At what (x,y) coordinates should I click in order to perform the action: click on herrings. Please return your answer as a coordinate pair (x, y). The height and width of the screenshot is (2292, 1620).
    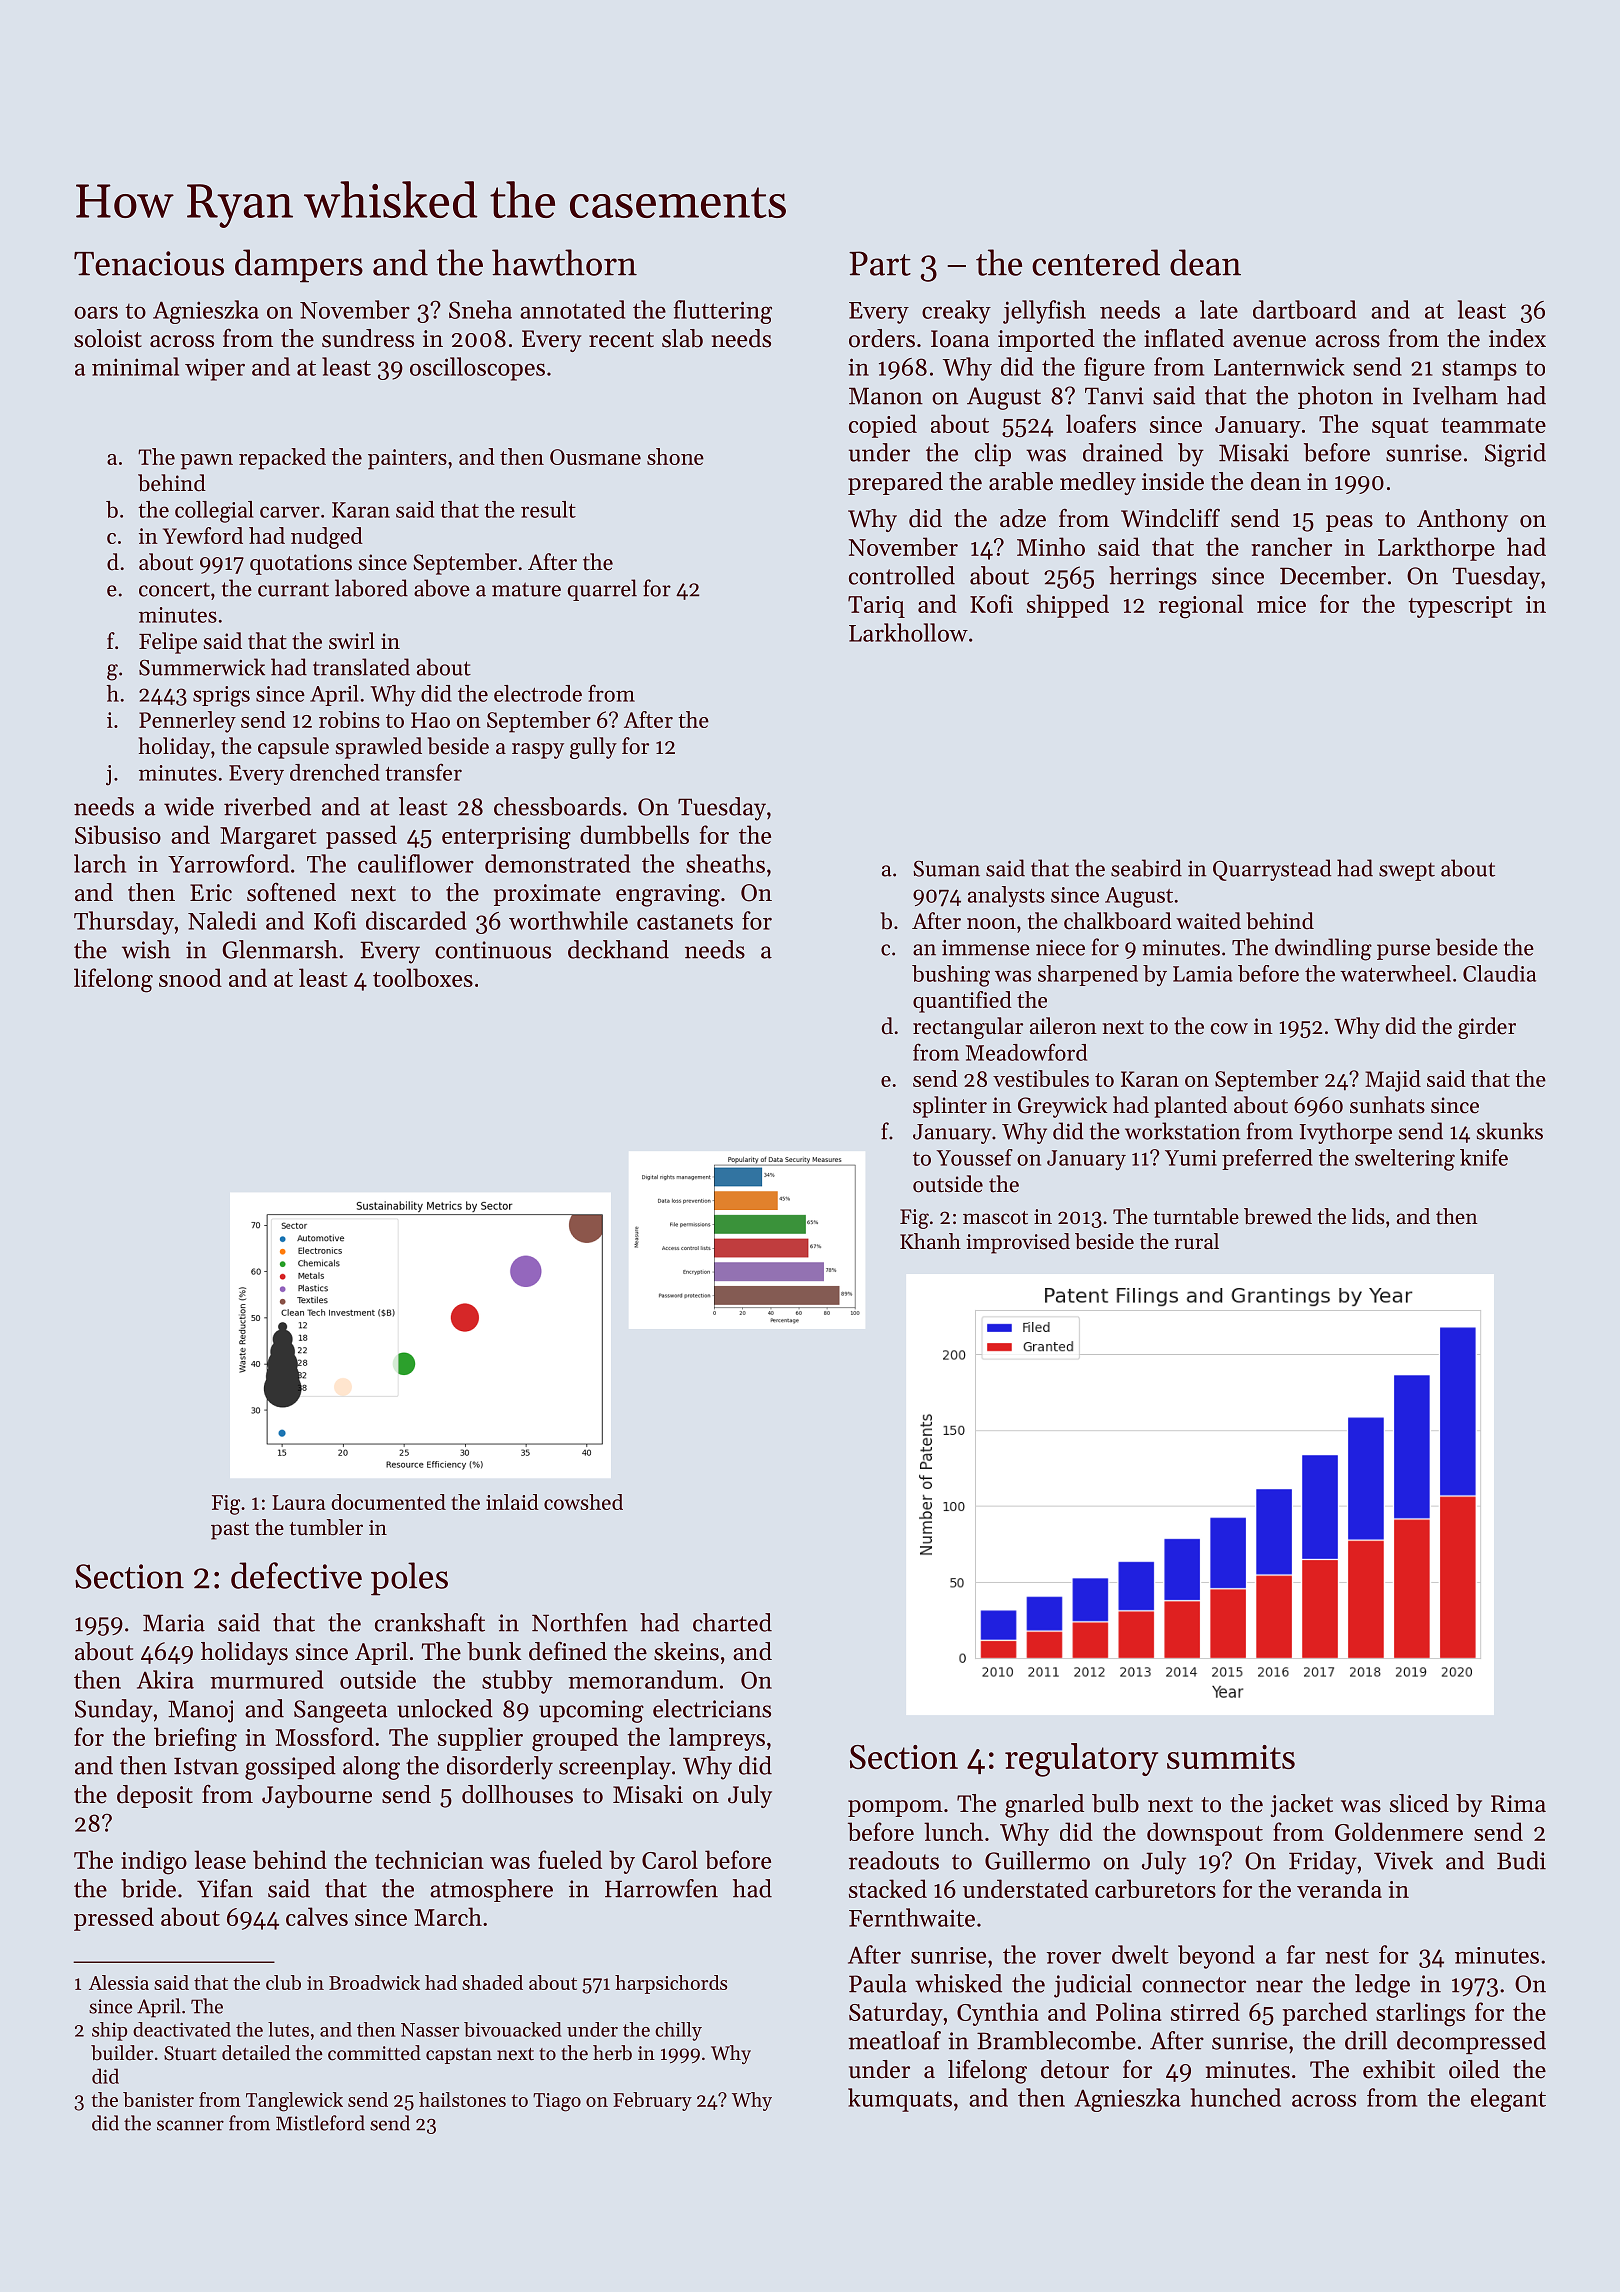
    Looking at the image, I should click on (1153, 578).
